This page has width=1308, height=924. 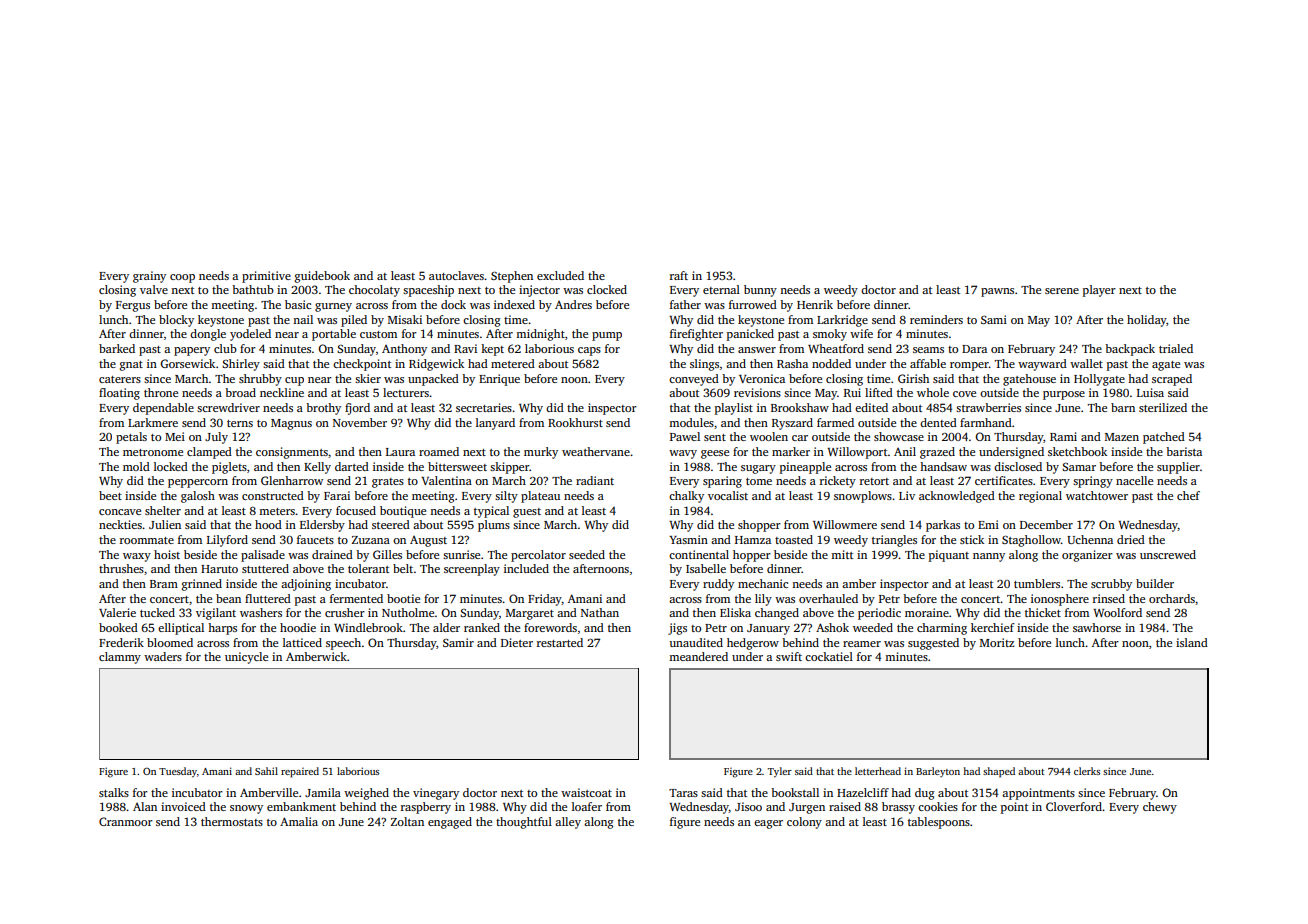 I want to click on broad, so click(x=240, y=392).
